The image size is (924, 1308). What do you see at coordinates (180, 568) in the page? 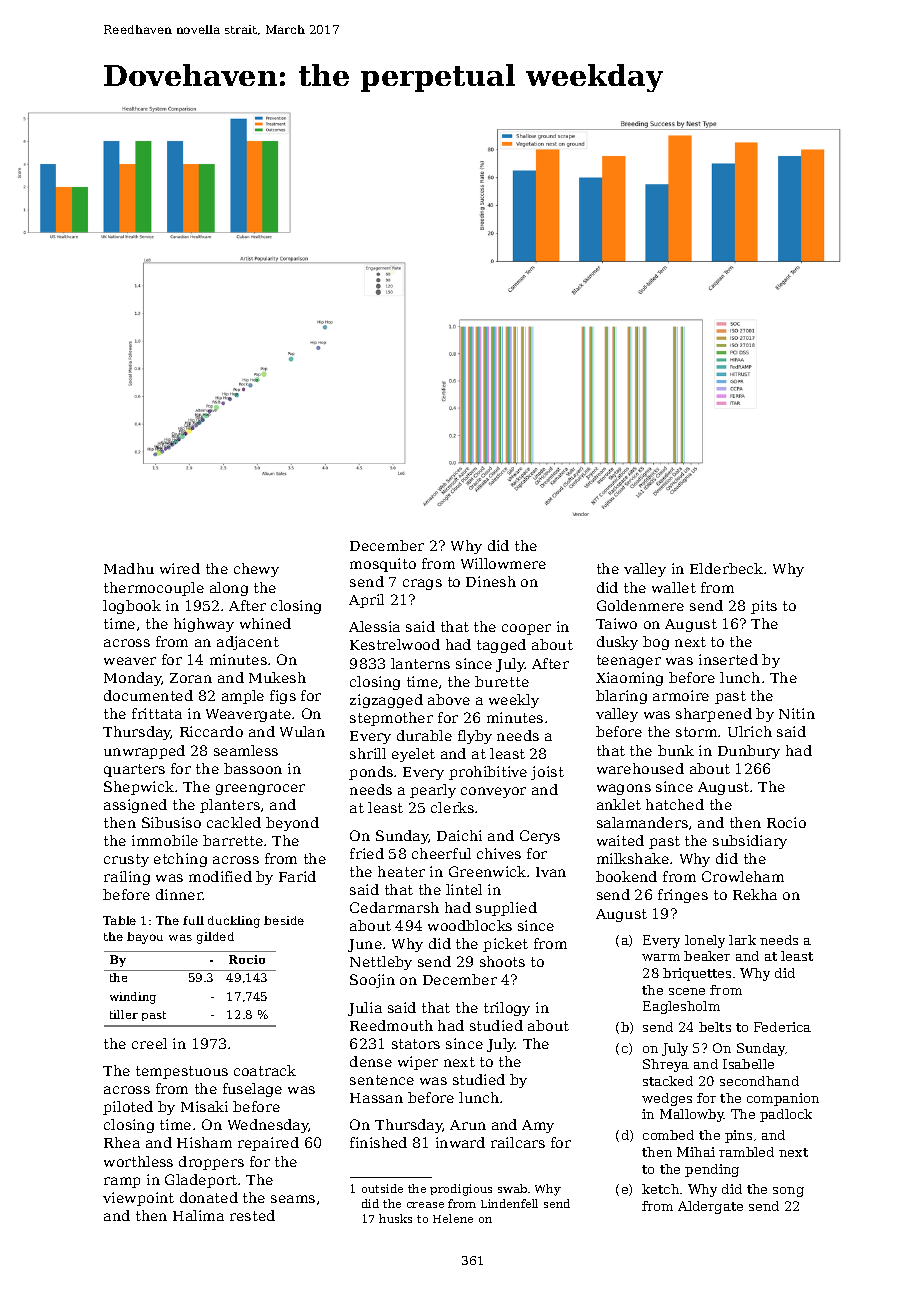
I see `wired` at bounding box center [180, 568].
